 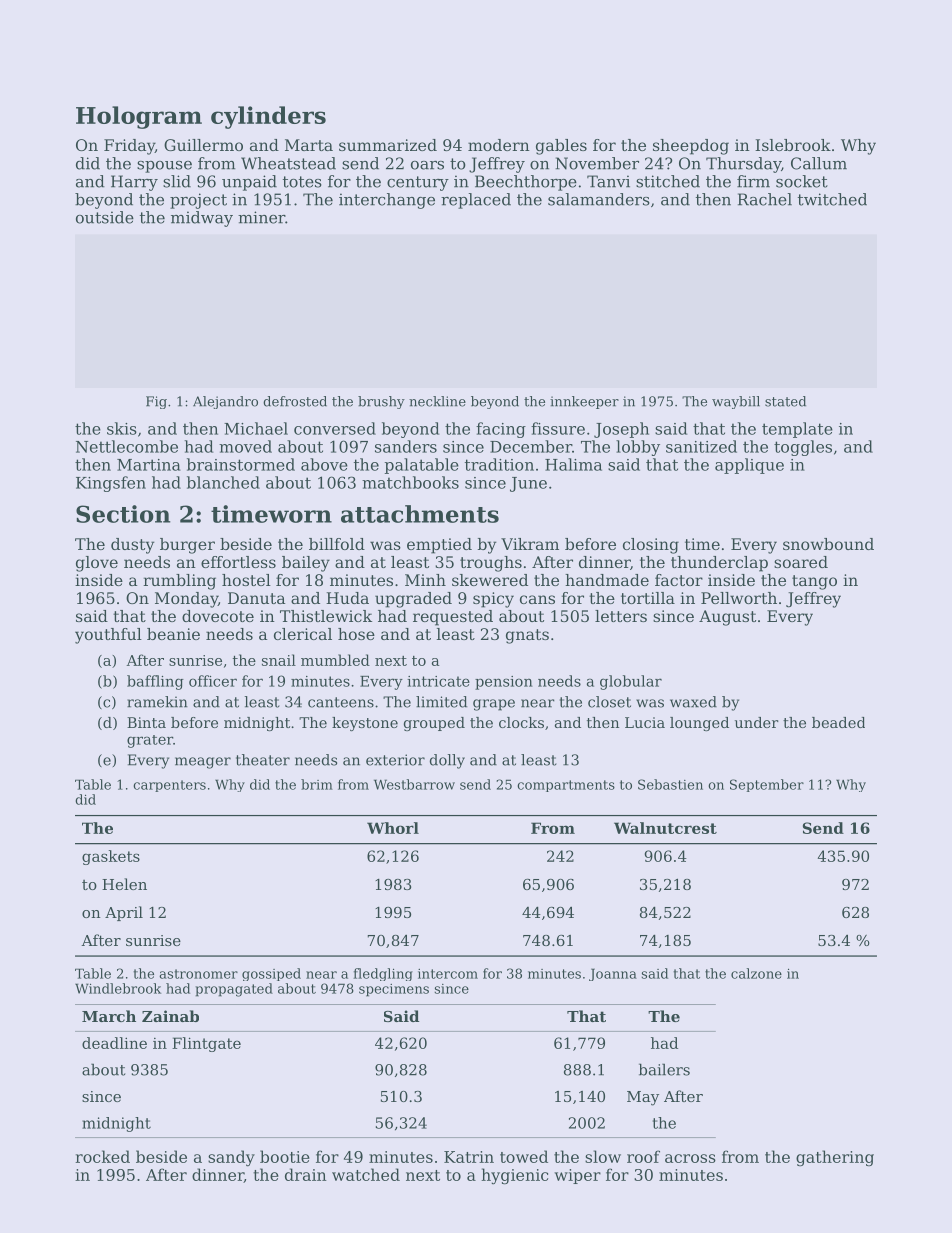 I want to click on cylinders, so click(x=268, y=117).
